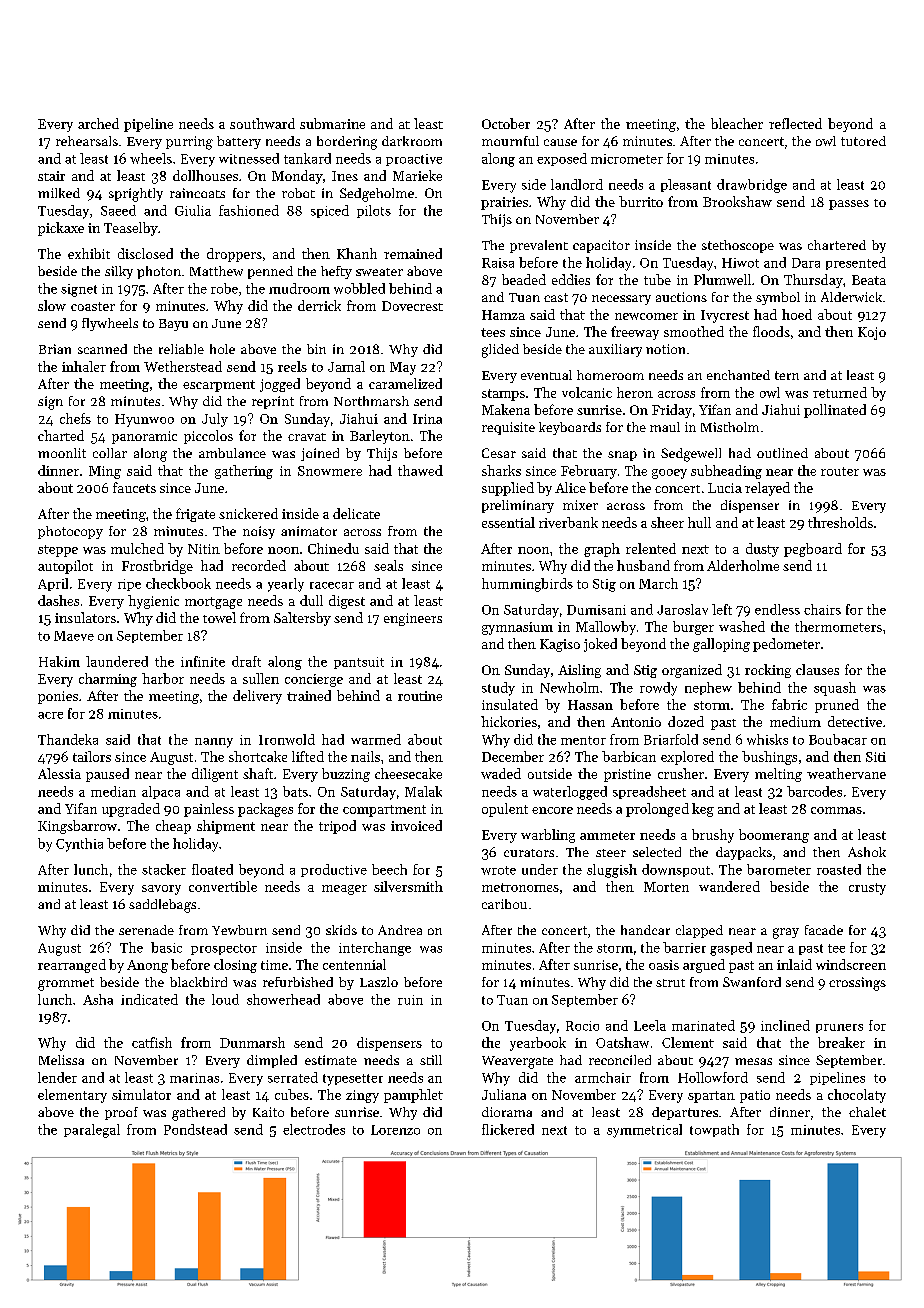 Image resolution: width=924 pixels, height=1308 pixels. I want to click on Marieke, so click(417, 175).
